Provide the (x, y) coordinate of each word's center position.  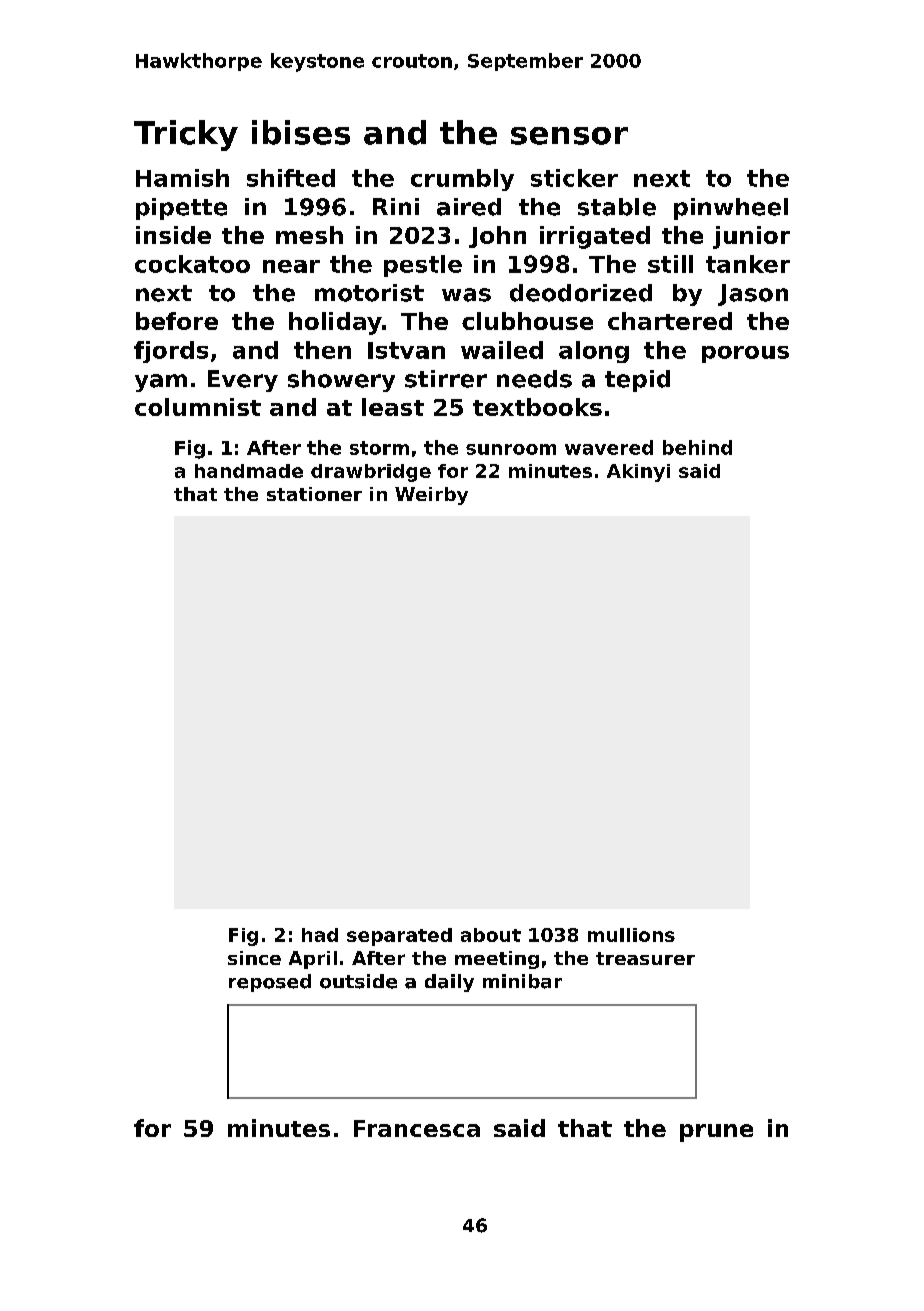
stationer (314, 494)
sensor (569, 136)
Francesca (417, 1128)
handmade (249, 471)
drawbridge (371, 473)
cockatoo (192, 264)
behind (697, 447)
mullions (631, 935)
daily (449, 983)
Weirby (431, 496)
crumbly (462, 180)
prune (716, 1133)
